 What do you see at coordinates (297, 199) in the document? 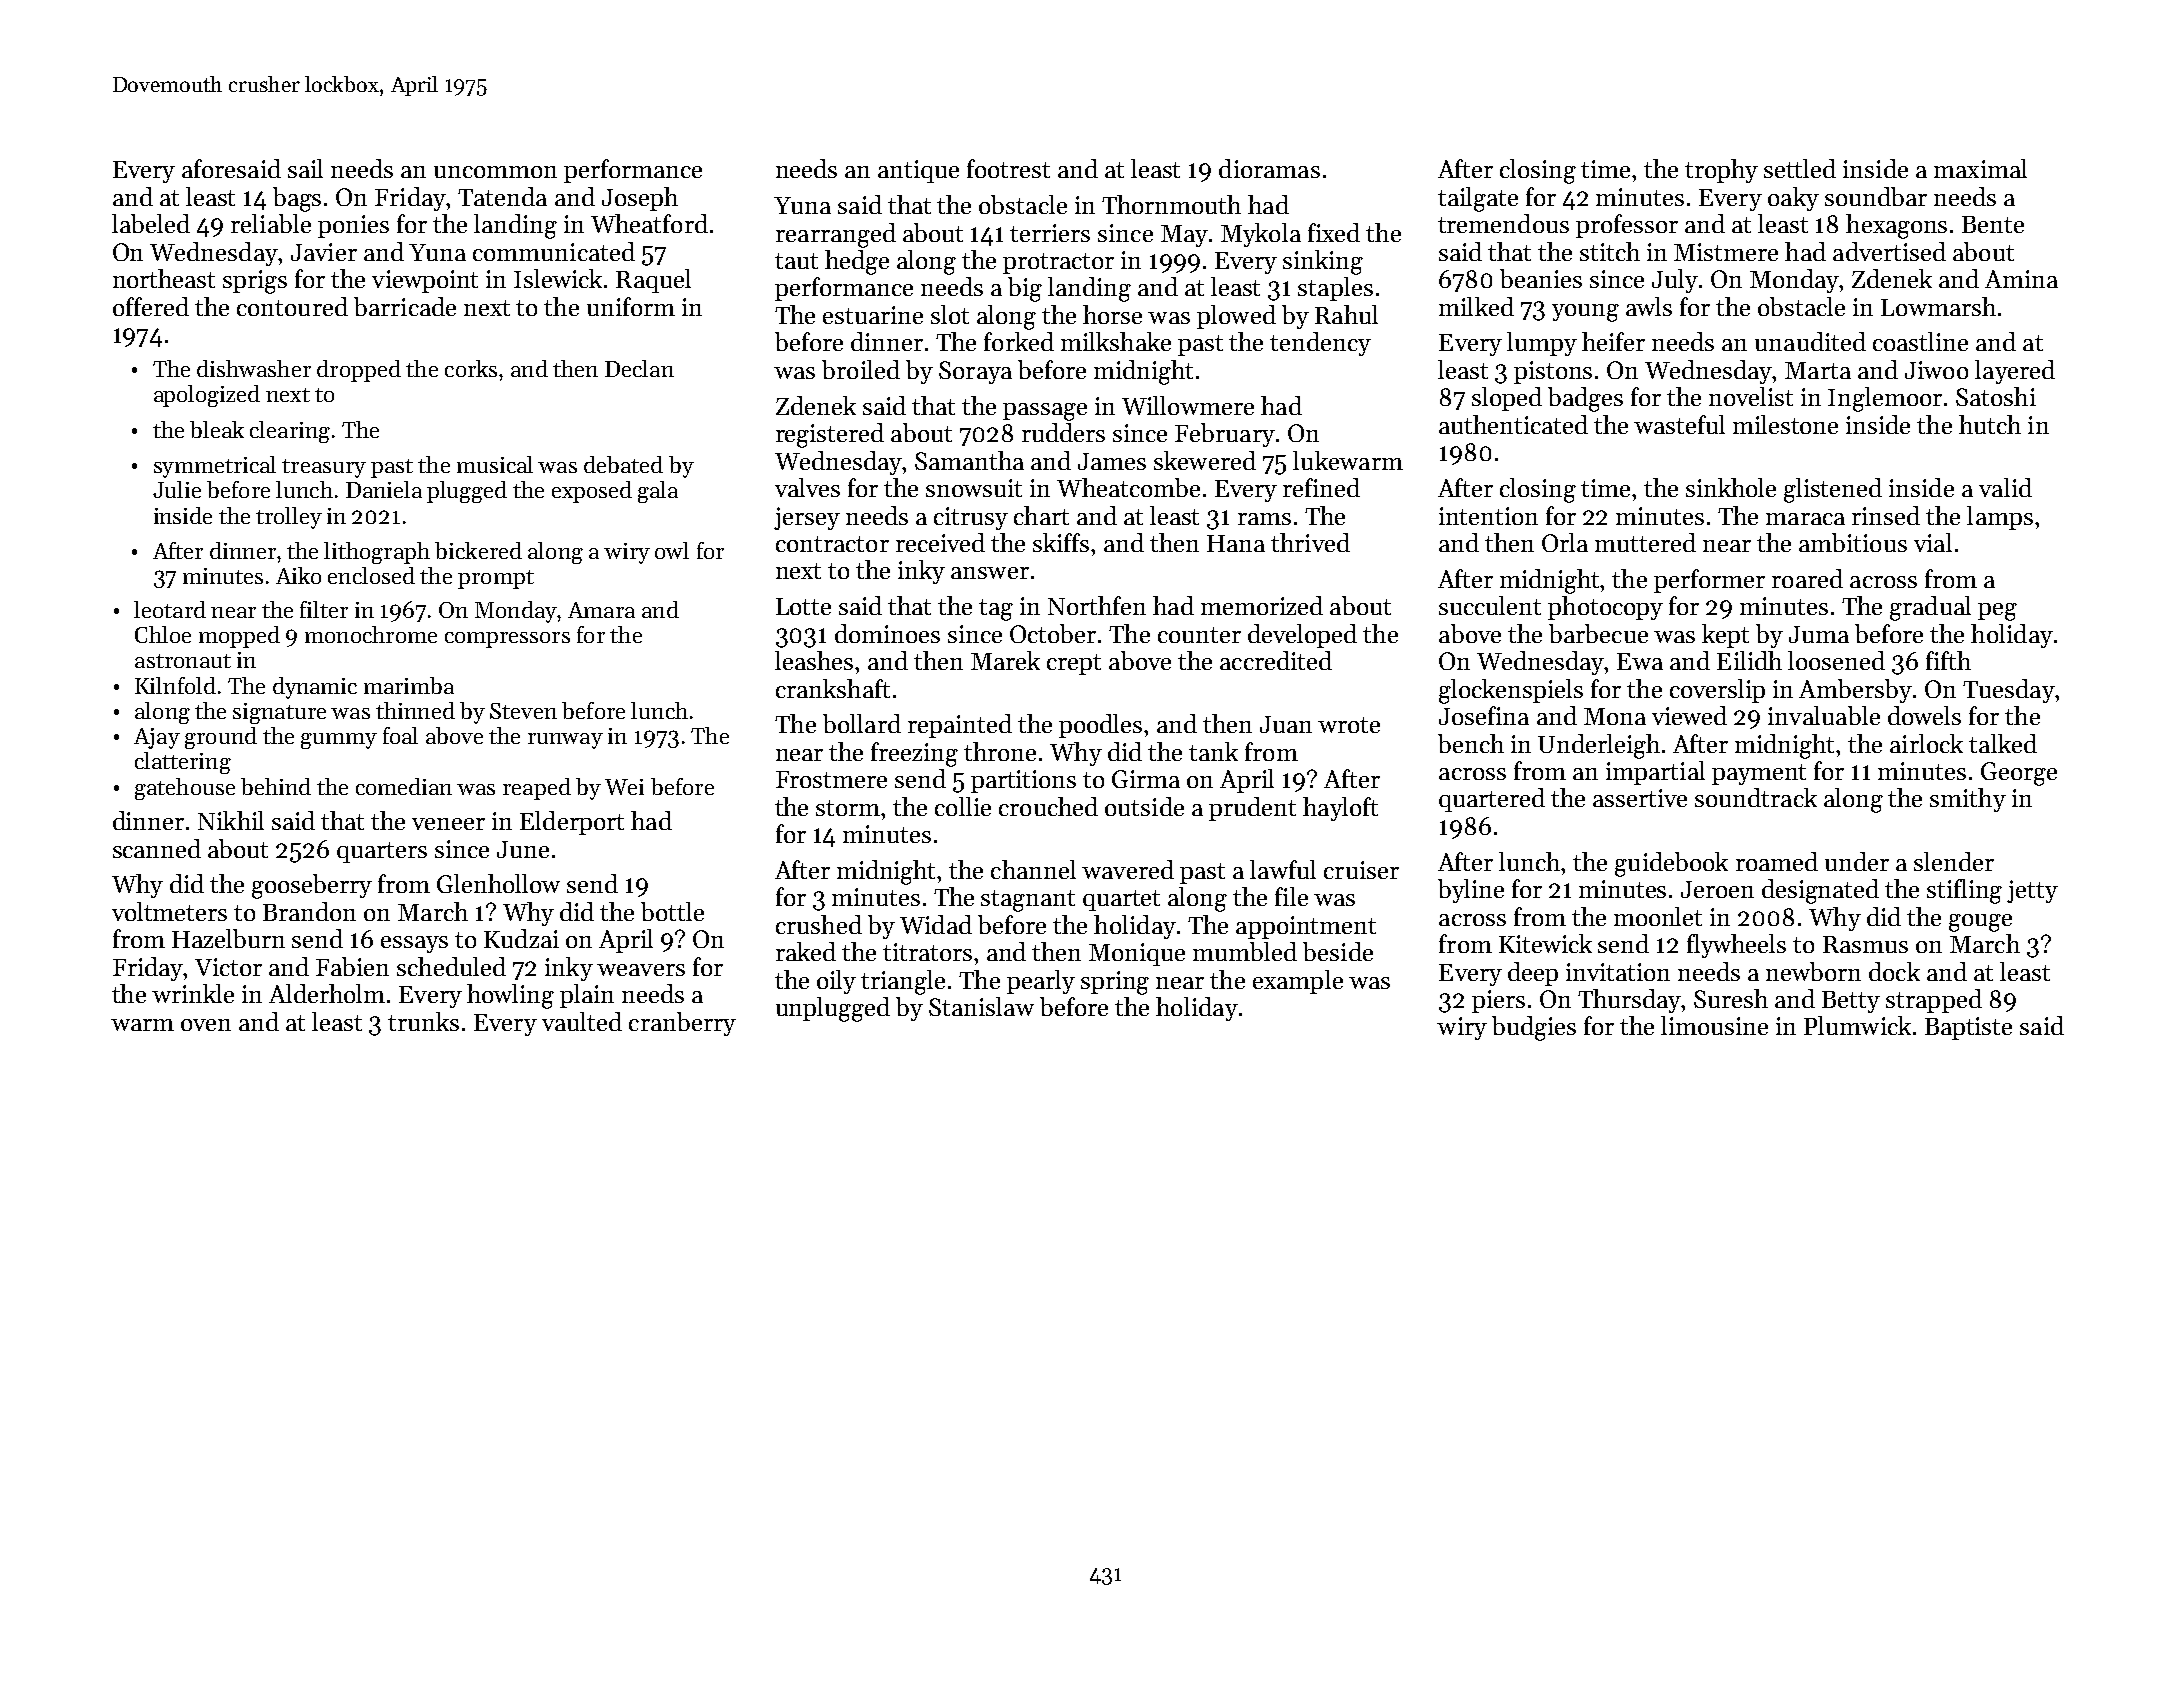
I see `bags` at bounding box center [297, 199].
